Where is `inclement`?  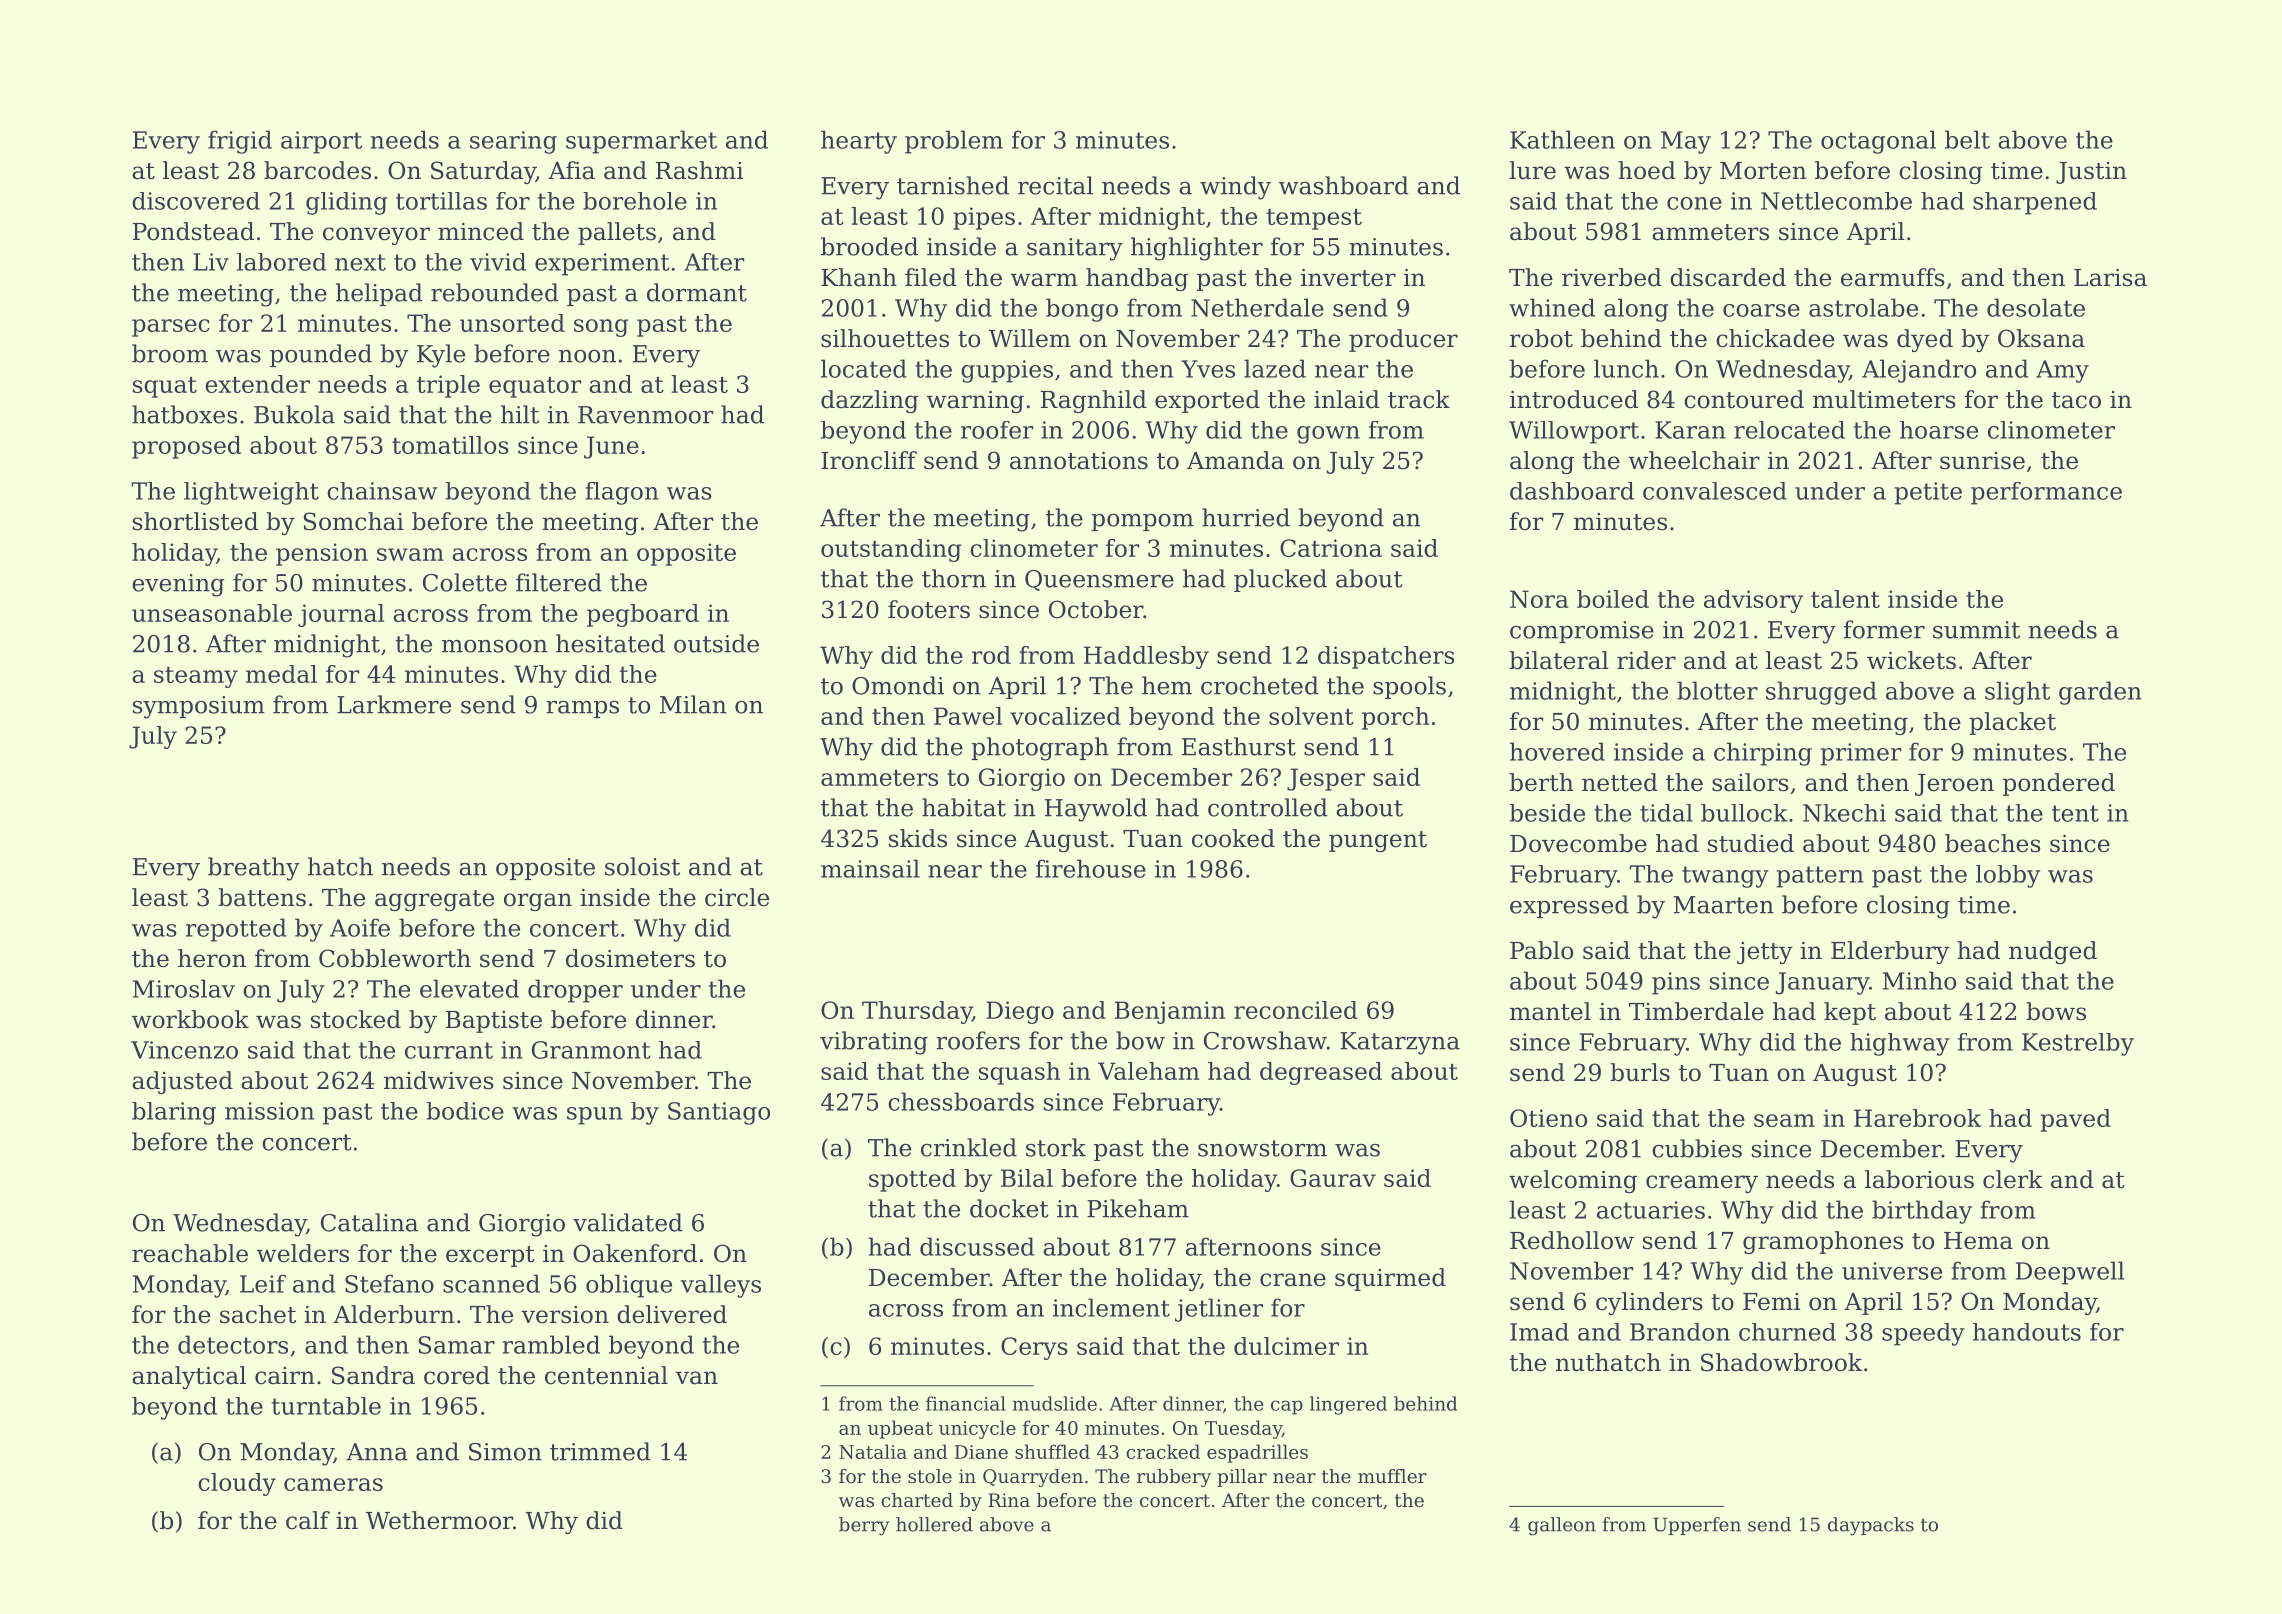 inclement is located at coordinates (1111, 1307).
